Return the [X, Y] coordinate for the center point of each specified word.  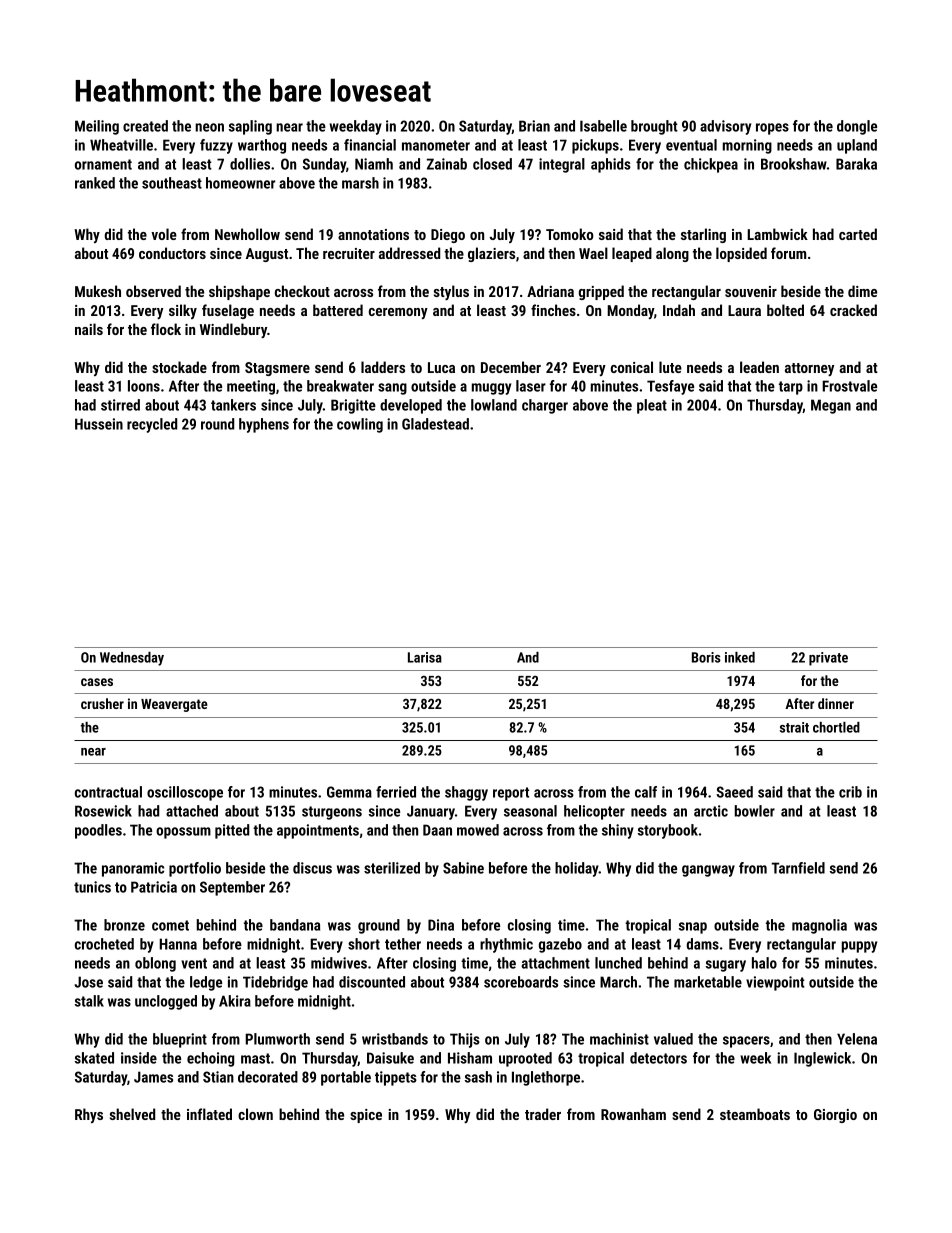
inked [740, 657]
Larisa [425, 657]
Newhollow [247, 234]
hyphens [264, 425]
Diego [448, 236]
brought [654, 127]
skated [94, 1058]
